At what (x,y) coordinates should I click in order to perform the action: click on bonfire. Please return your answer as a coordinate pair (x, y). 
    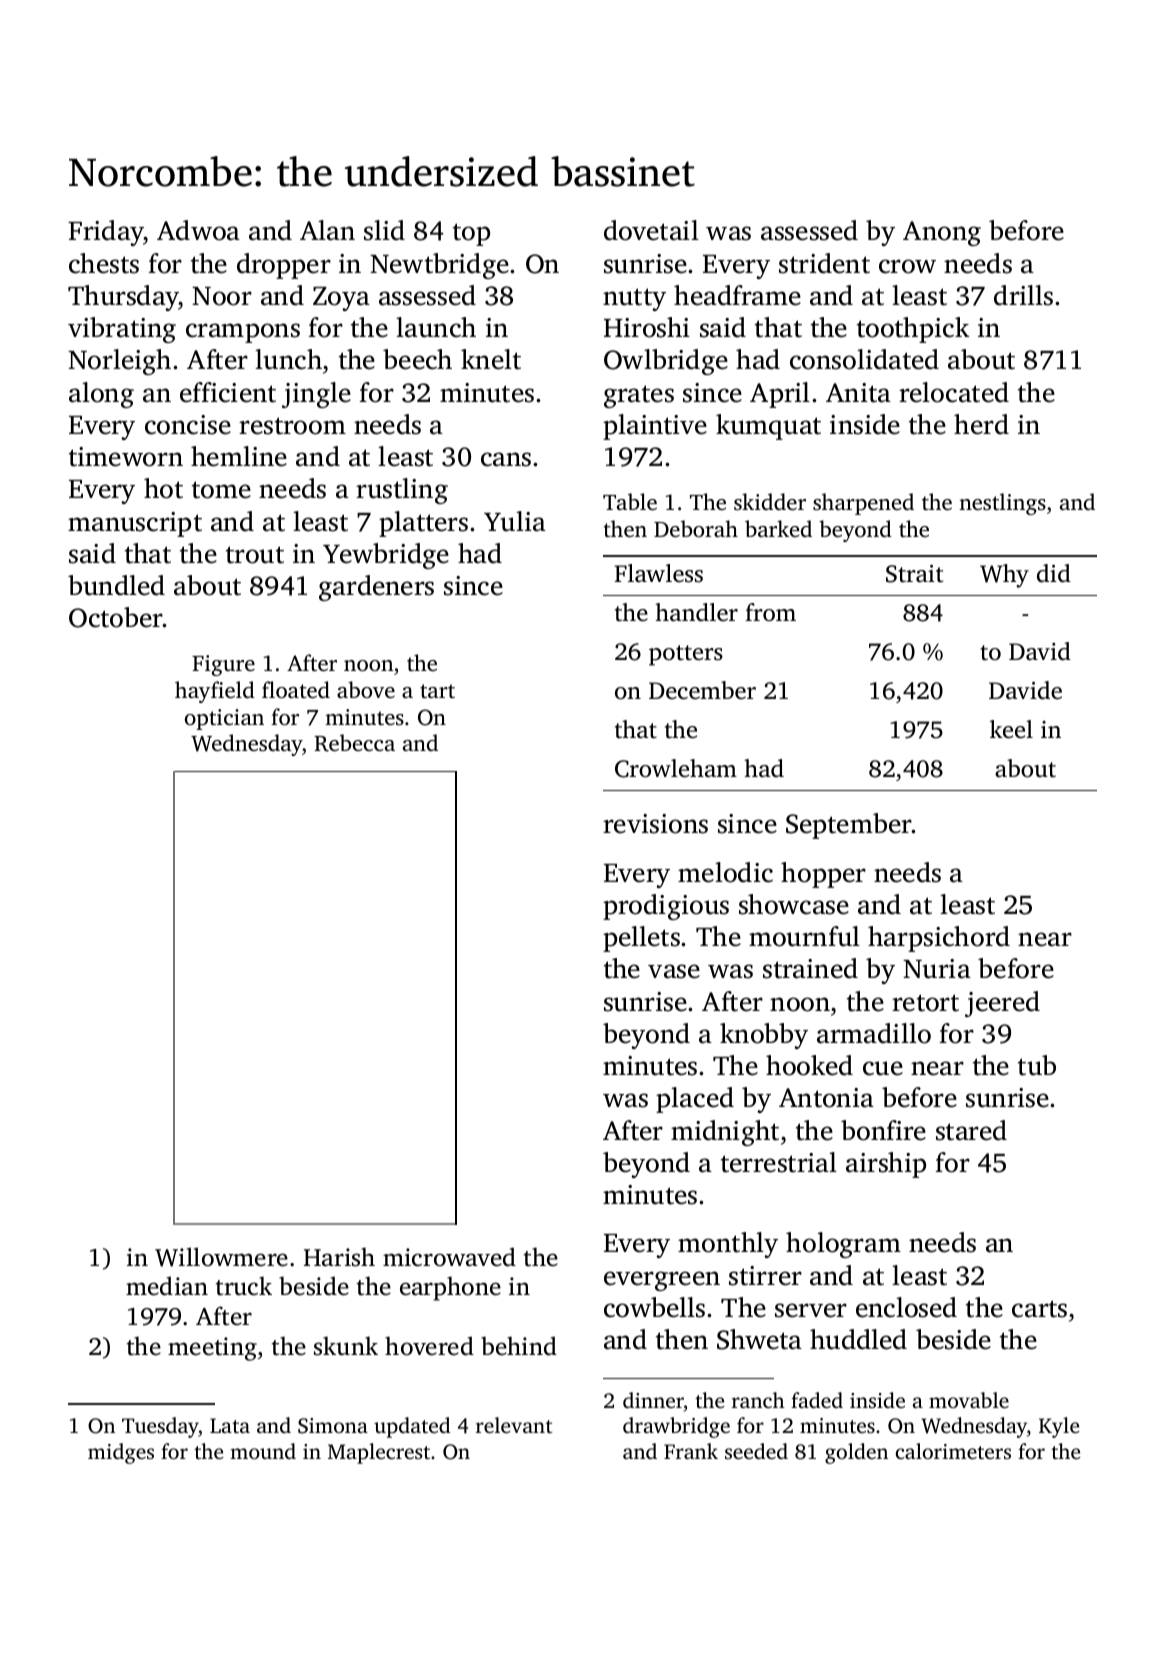
    Looking at the image, I should click on (883, 1130).
